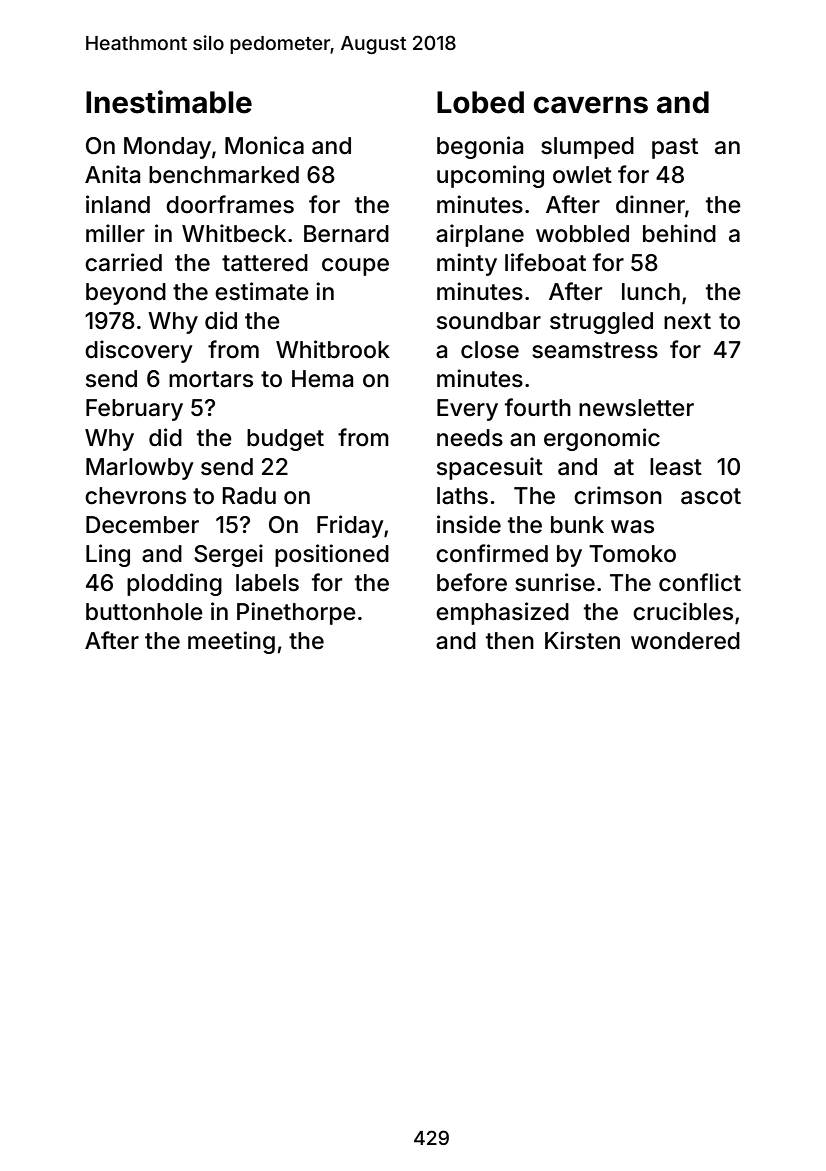  I want to click on then, so click(510, 641).
